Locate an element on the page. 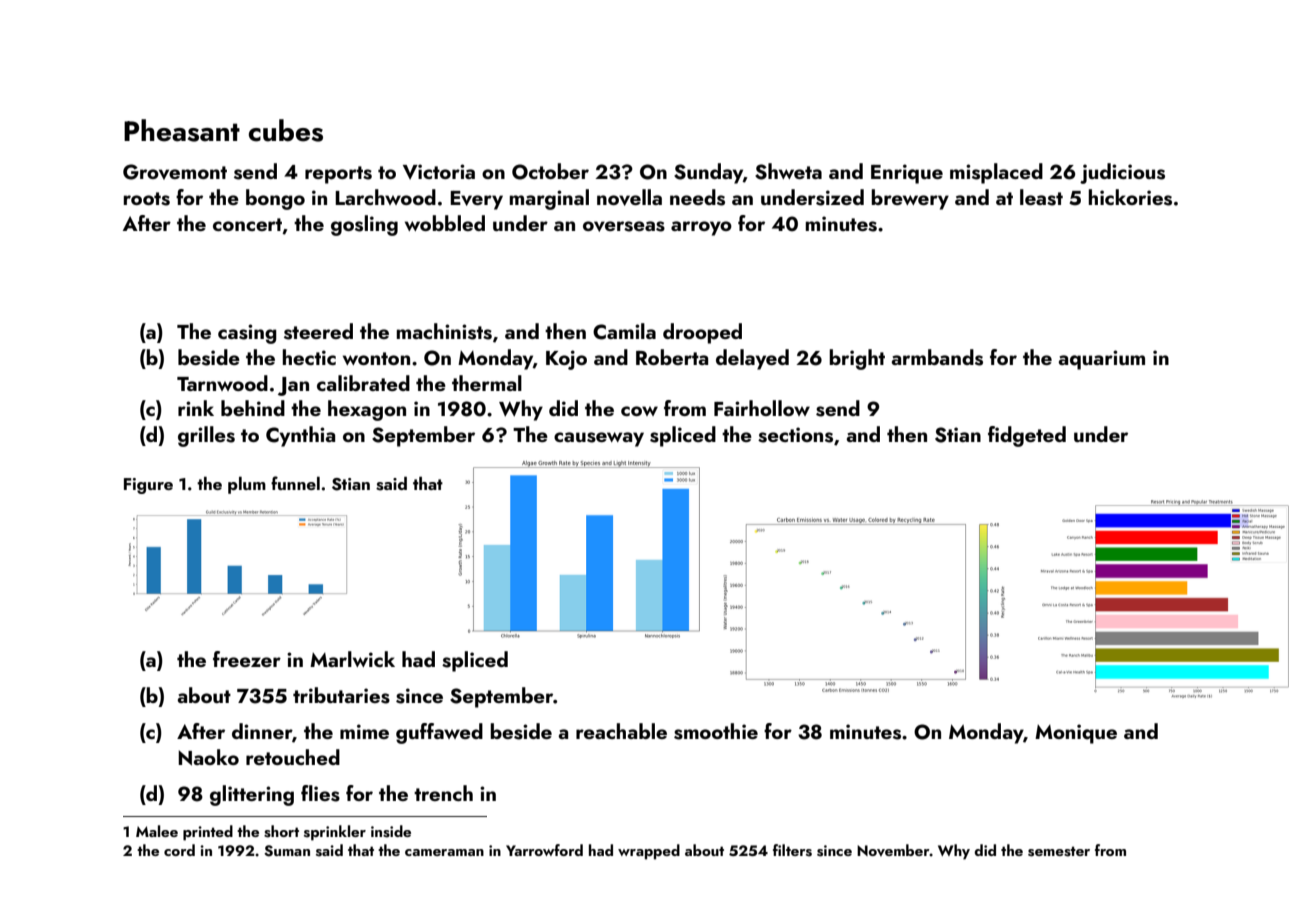 The image size is (1308, 924). semester is located at coordinates (1059, 851).
